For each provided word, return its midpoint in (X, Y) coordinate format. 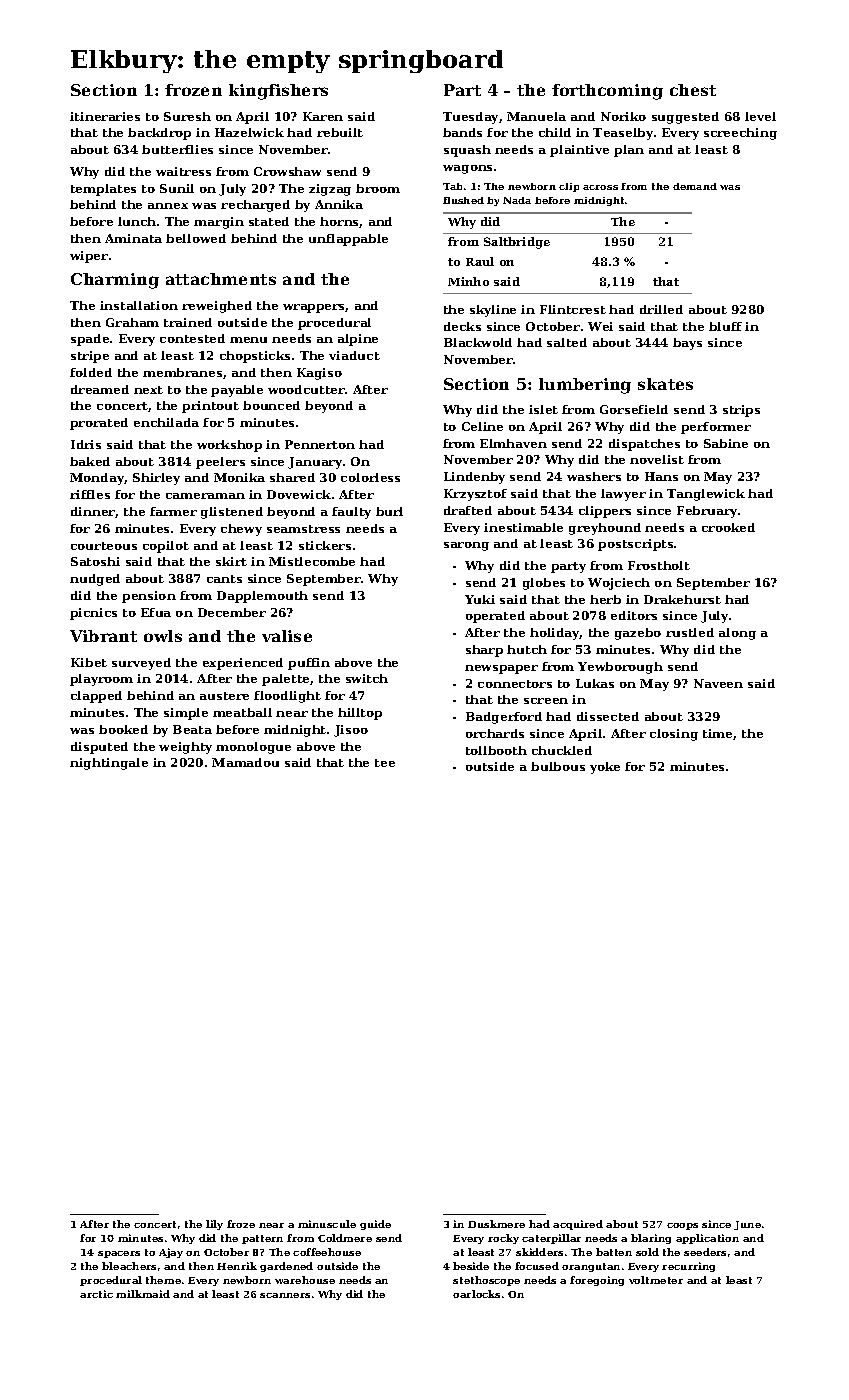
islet (543, 409)
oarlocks (476, 1294)
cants (224, 579)
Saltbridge (517, 243)
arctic (96, 1294)
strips (741, 411)
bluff (725, 326)
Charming (115, 281)
